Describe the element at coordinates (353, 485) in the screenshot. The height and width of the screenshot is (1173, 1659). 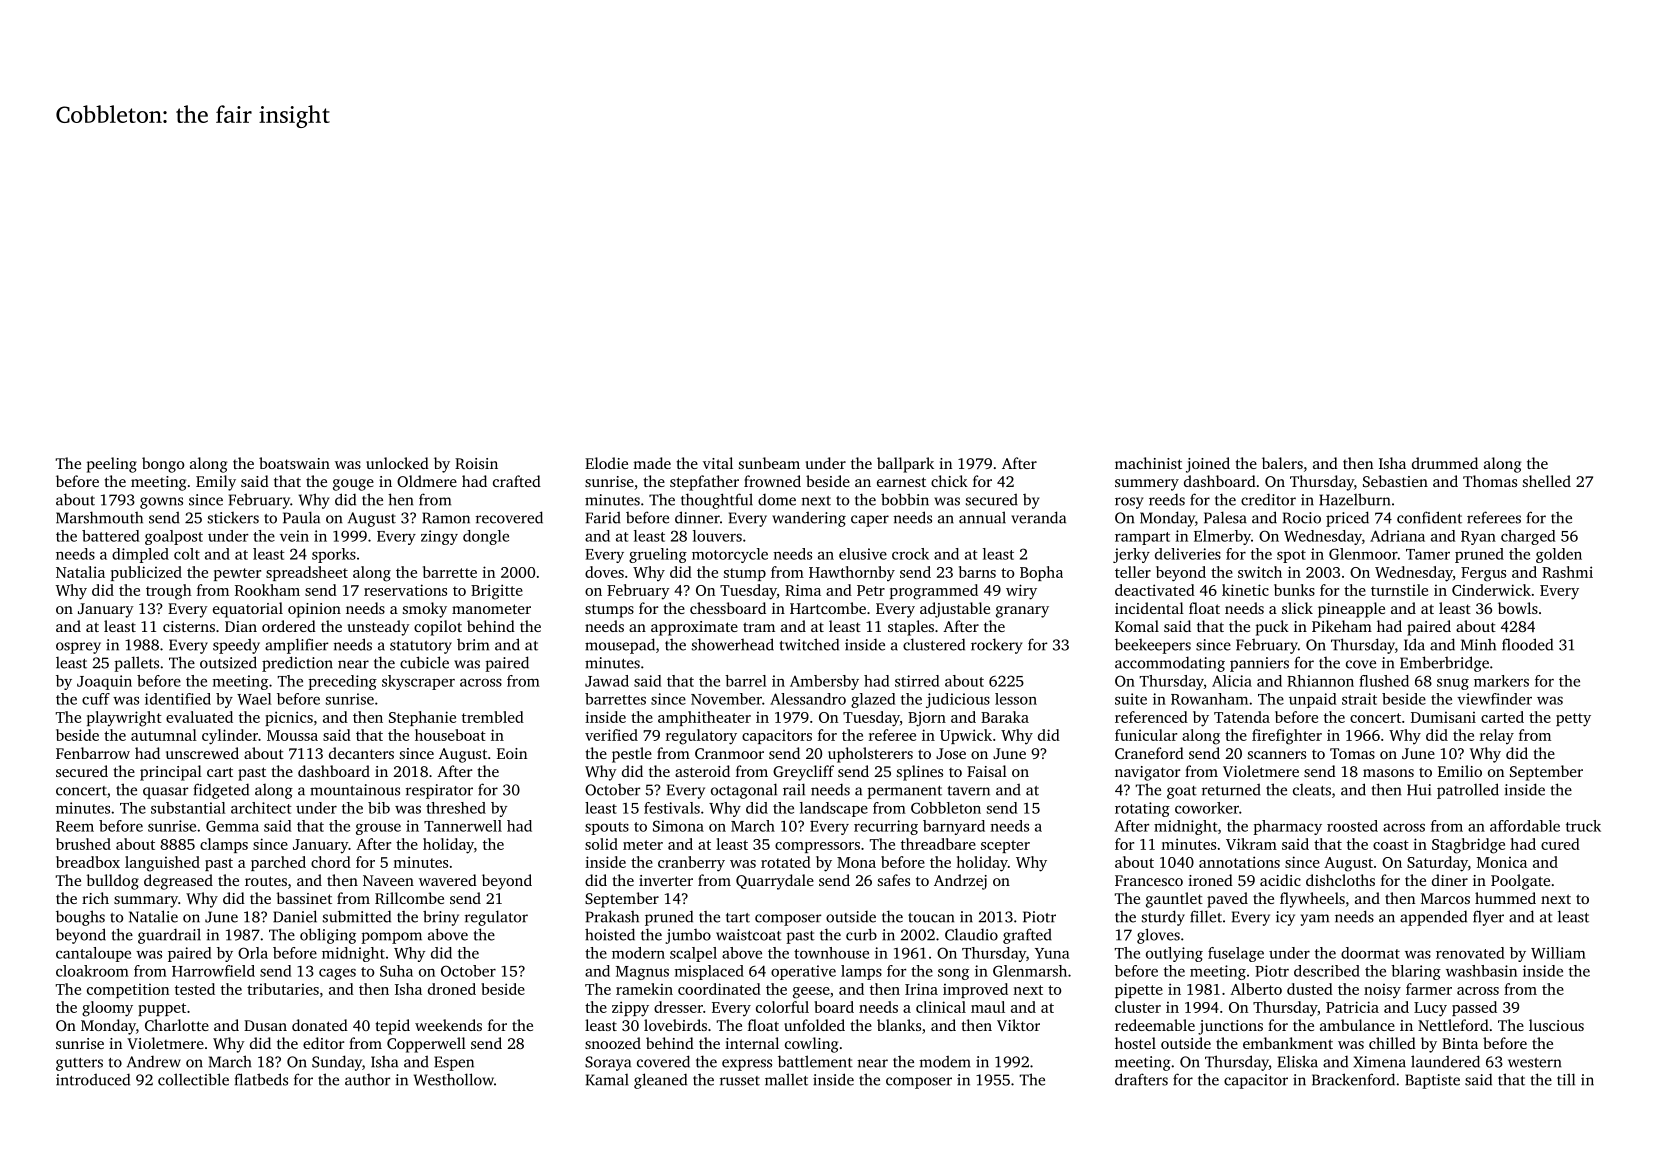
I see `gouge` at that location.
